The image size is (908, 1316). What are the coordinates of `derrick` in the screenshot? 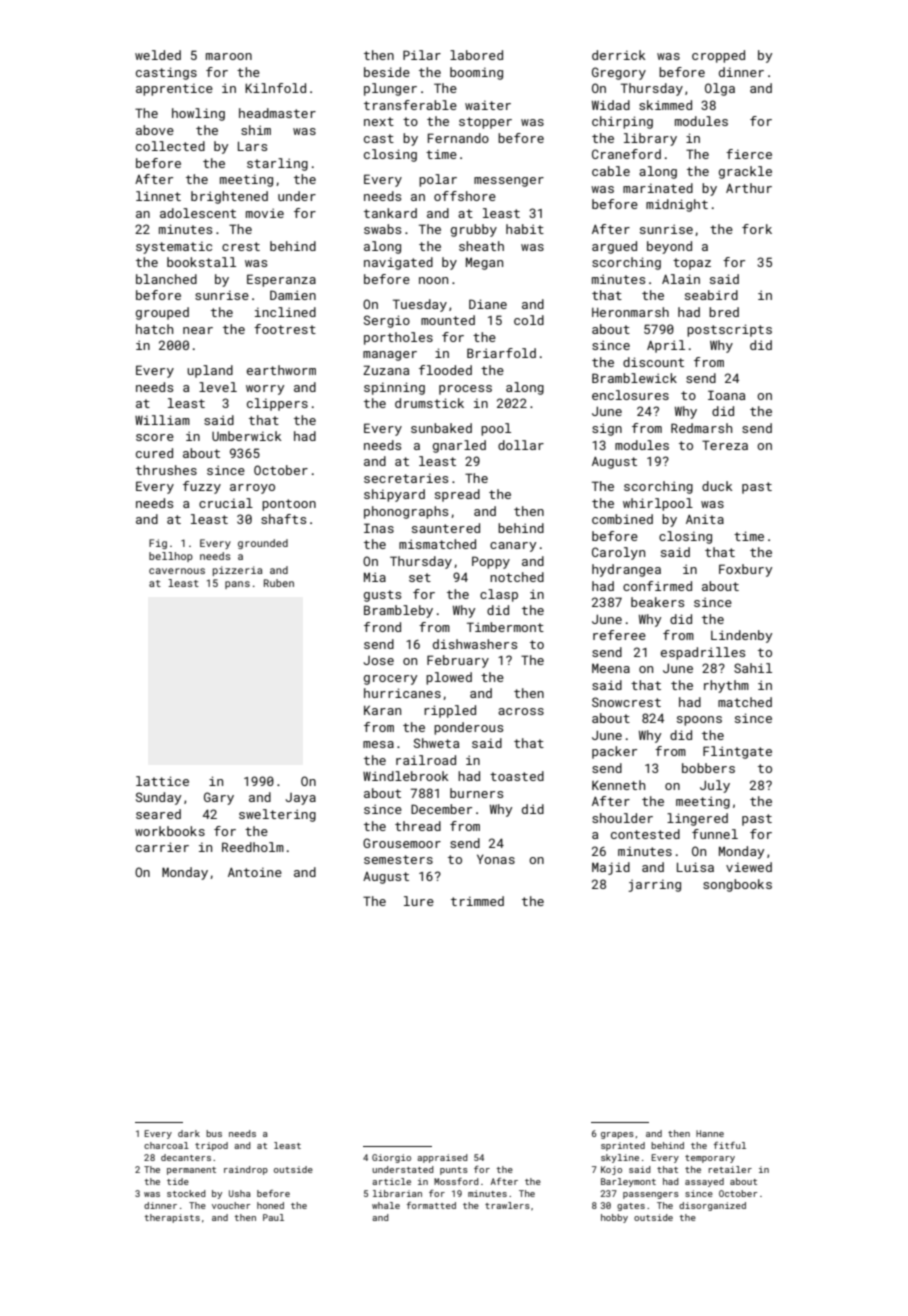 It's located at (619, 55).
